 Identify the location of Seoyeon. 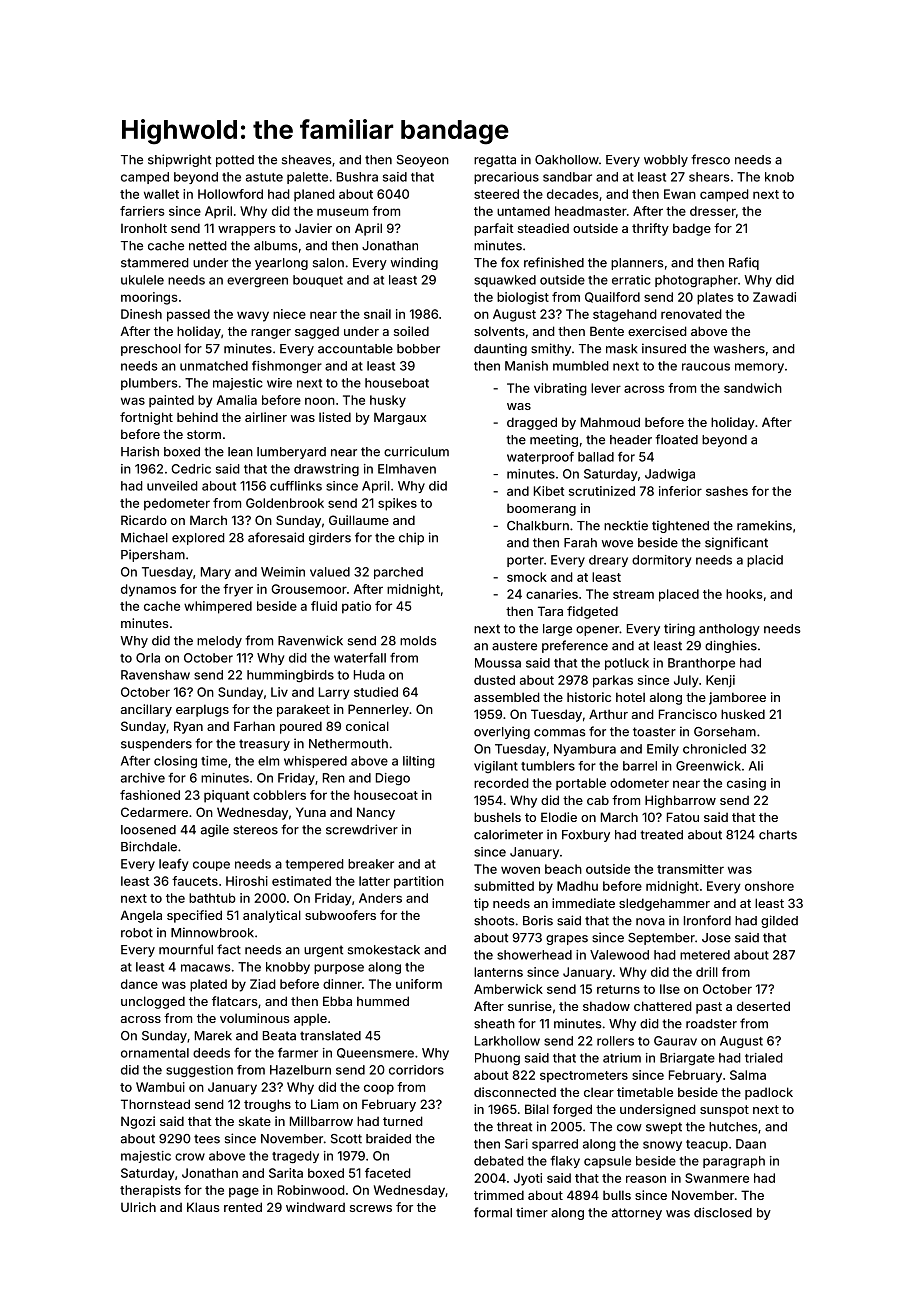
(423, 161).
